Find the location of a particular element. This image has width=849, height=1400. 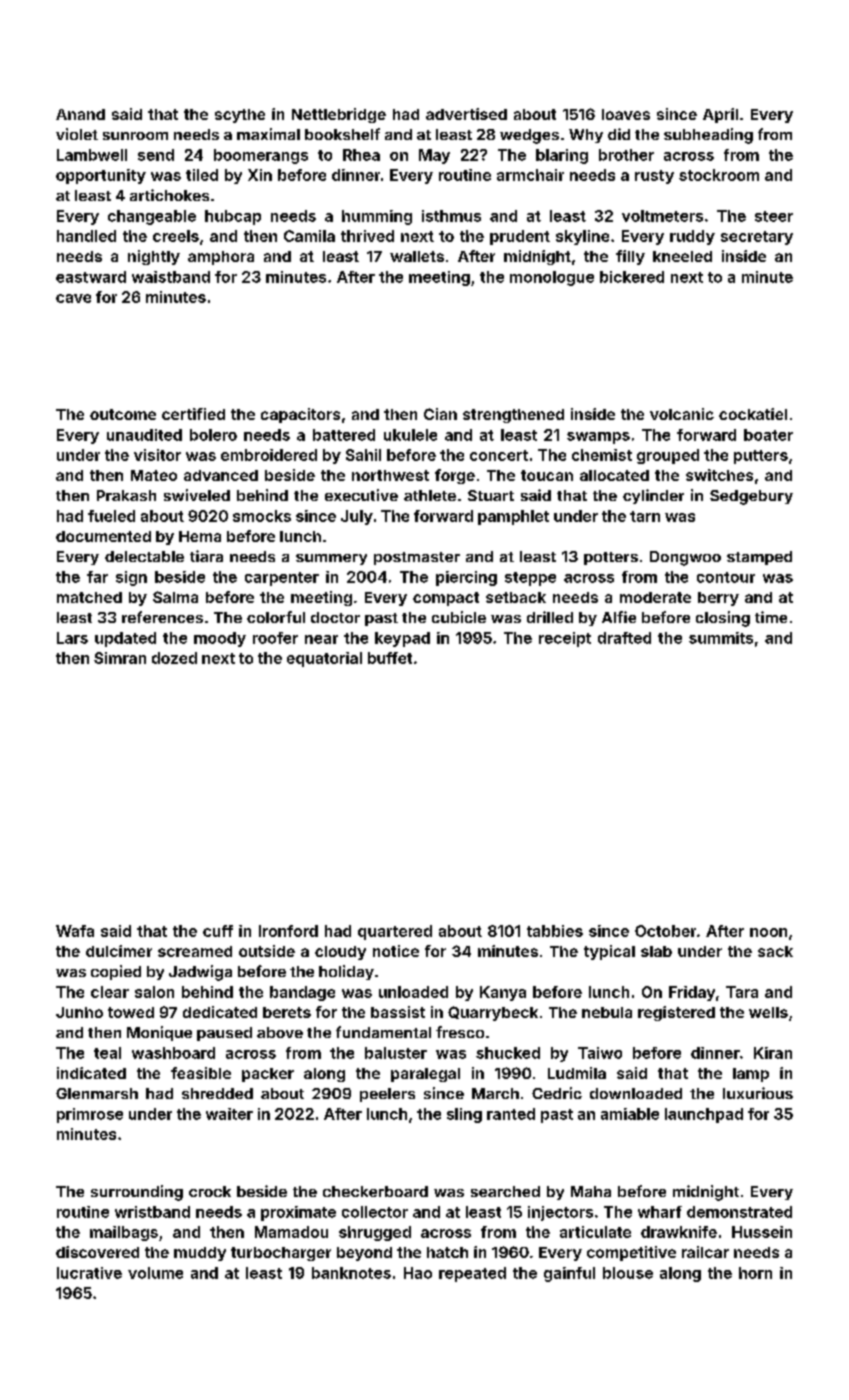

Cian is located at coordinates (440, 414).
